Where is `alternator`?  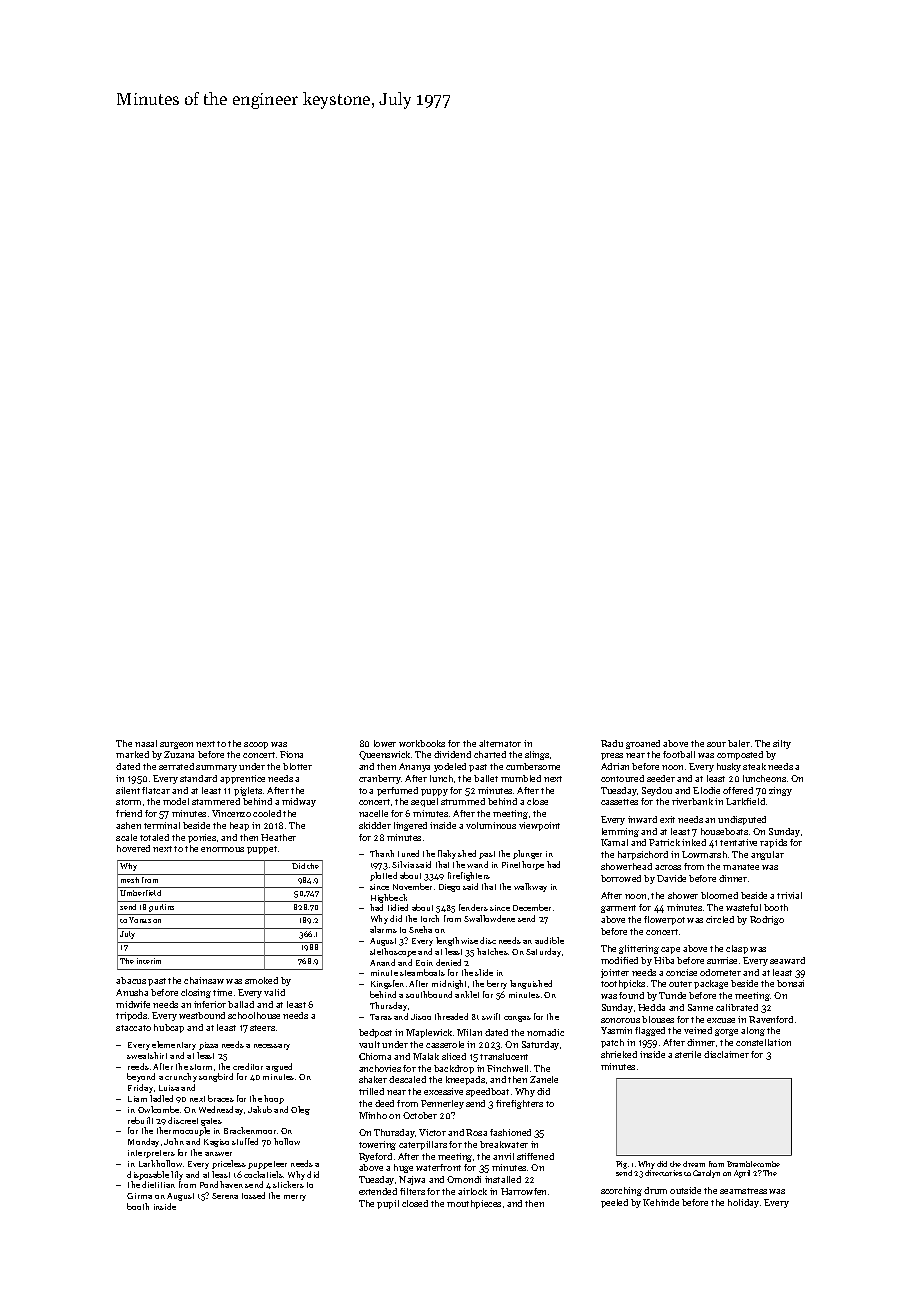
alternator is located at coordinates (500, 743).
